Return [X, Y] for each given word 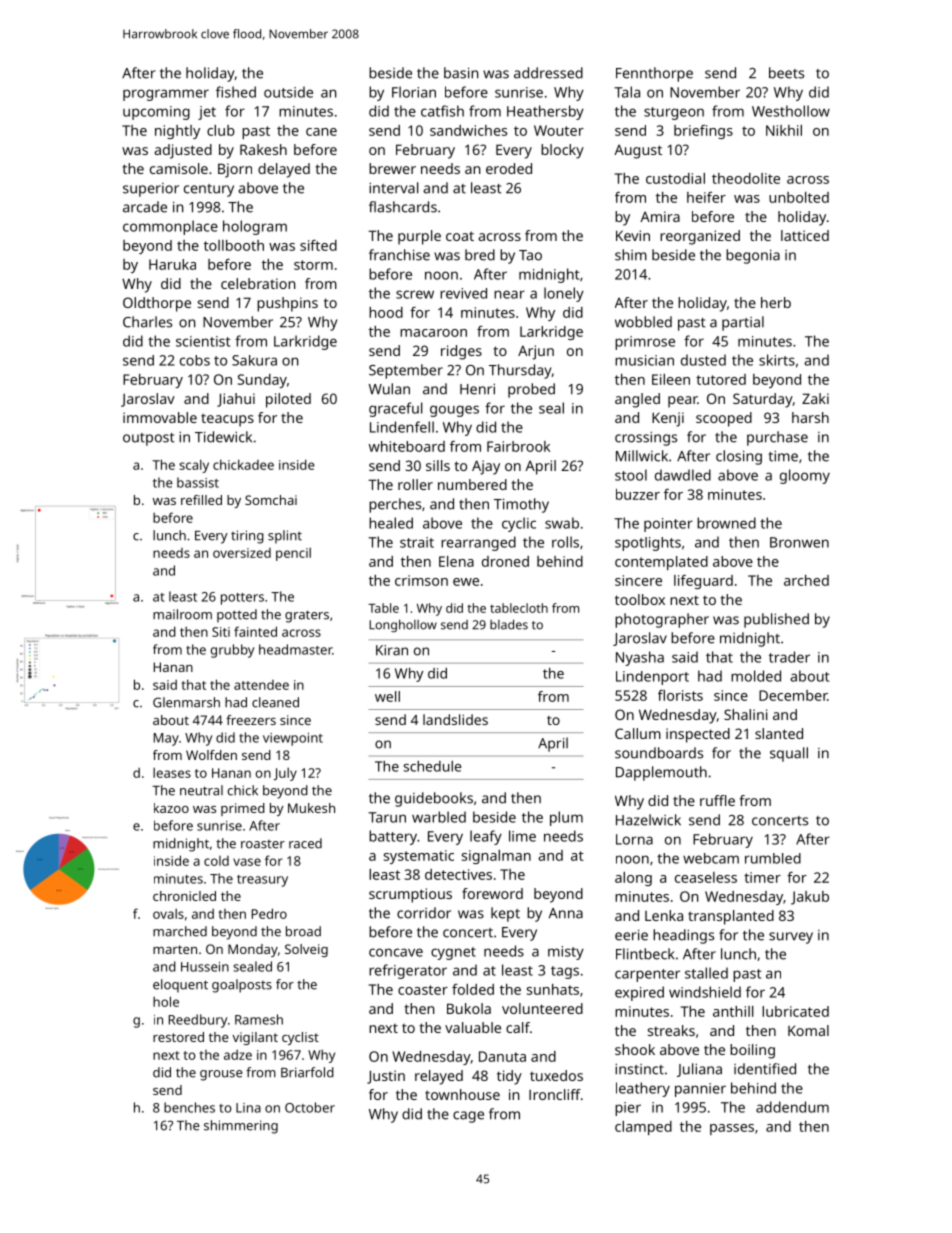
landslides [455, 719]
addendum [792, 1107]
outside [288, 92]
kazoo [171, 808]
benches [189, 1107]
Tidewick [223, 437]
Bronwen [799, 542]
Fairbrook [518, 446]
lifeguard [703, 582]
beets [786, 73]
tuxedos [556, 1075]
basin [461, 73]
